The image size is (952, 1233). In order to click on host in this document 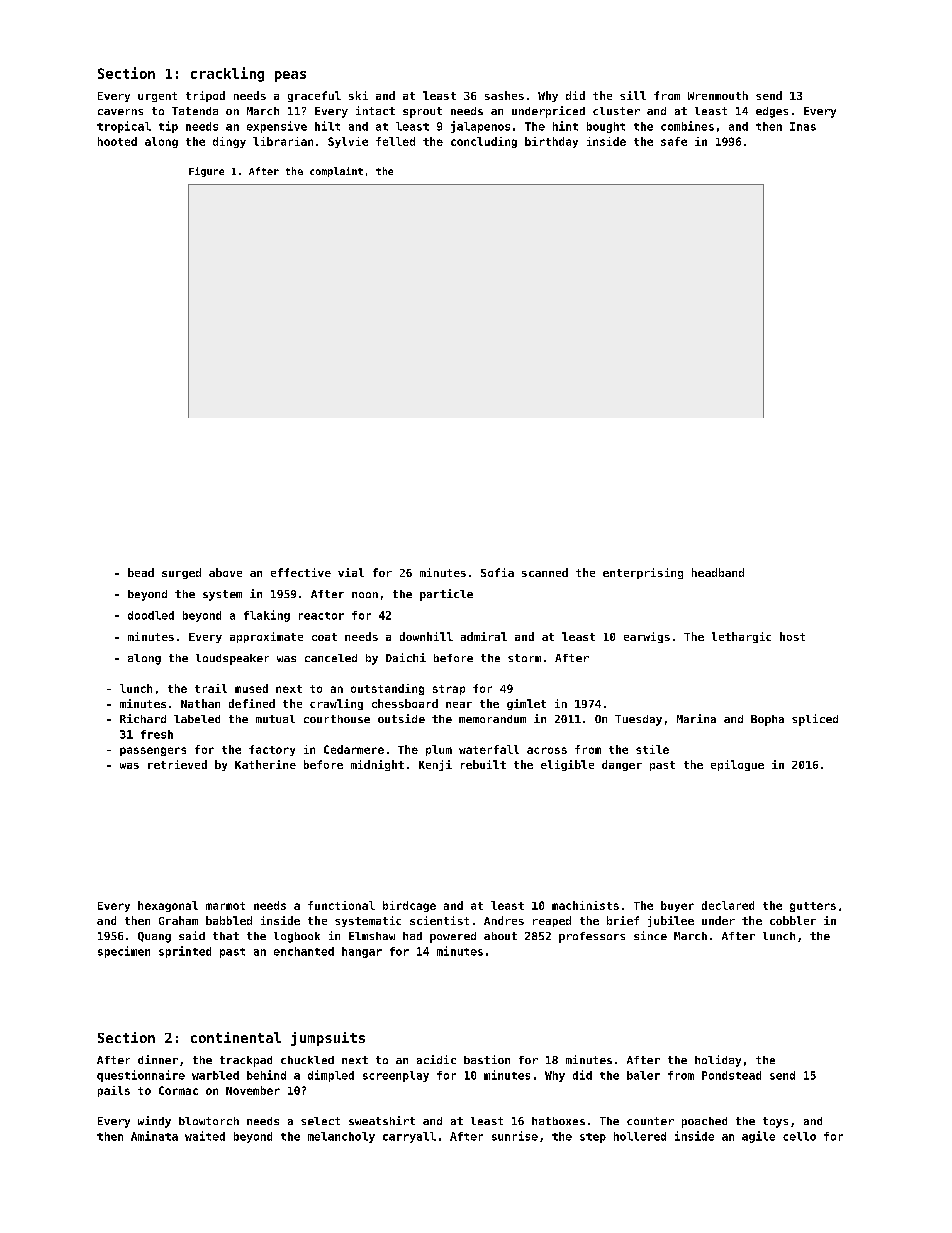, I will do `click(792, 636)`.
